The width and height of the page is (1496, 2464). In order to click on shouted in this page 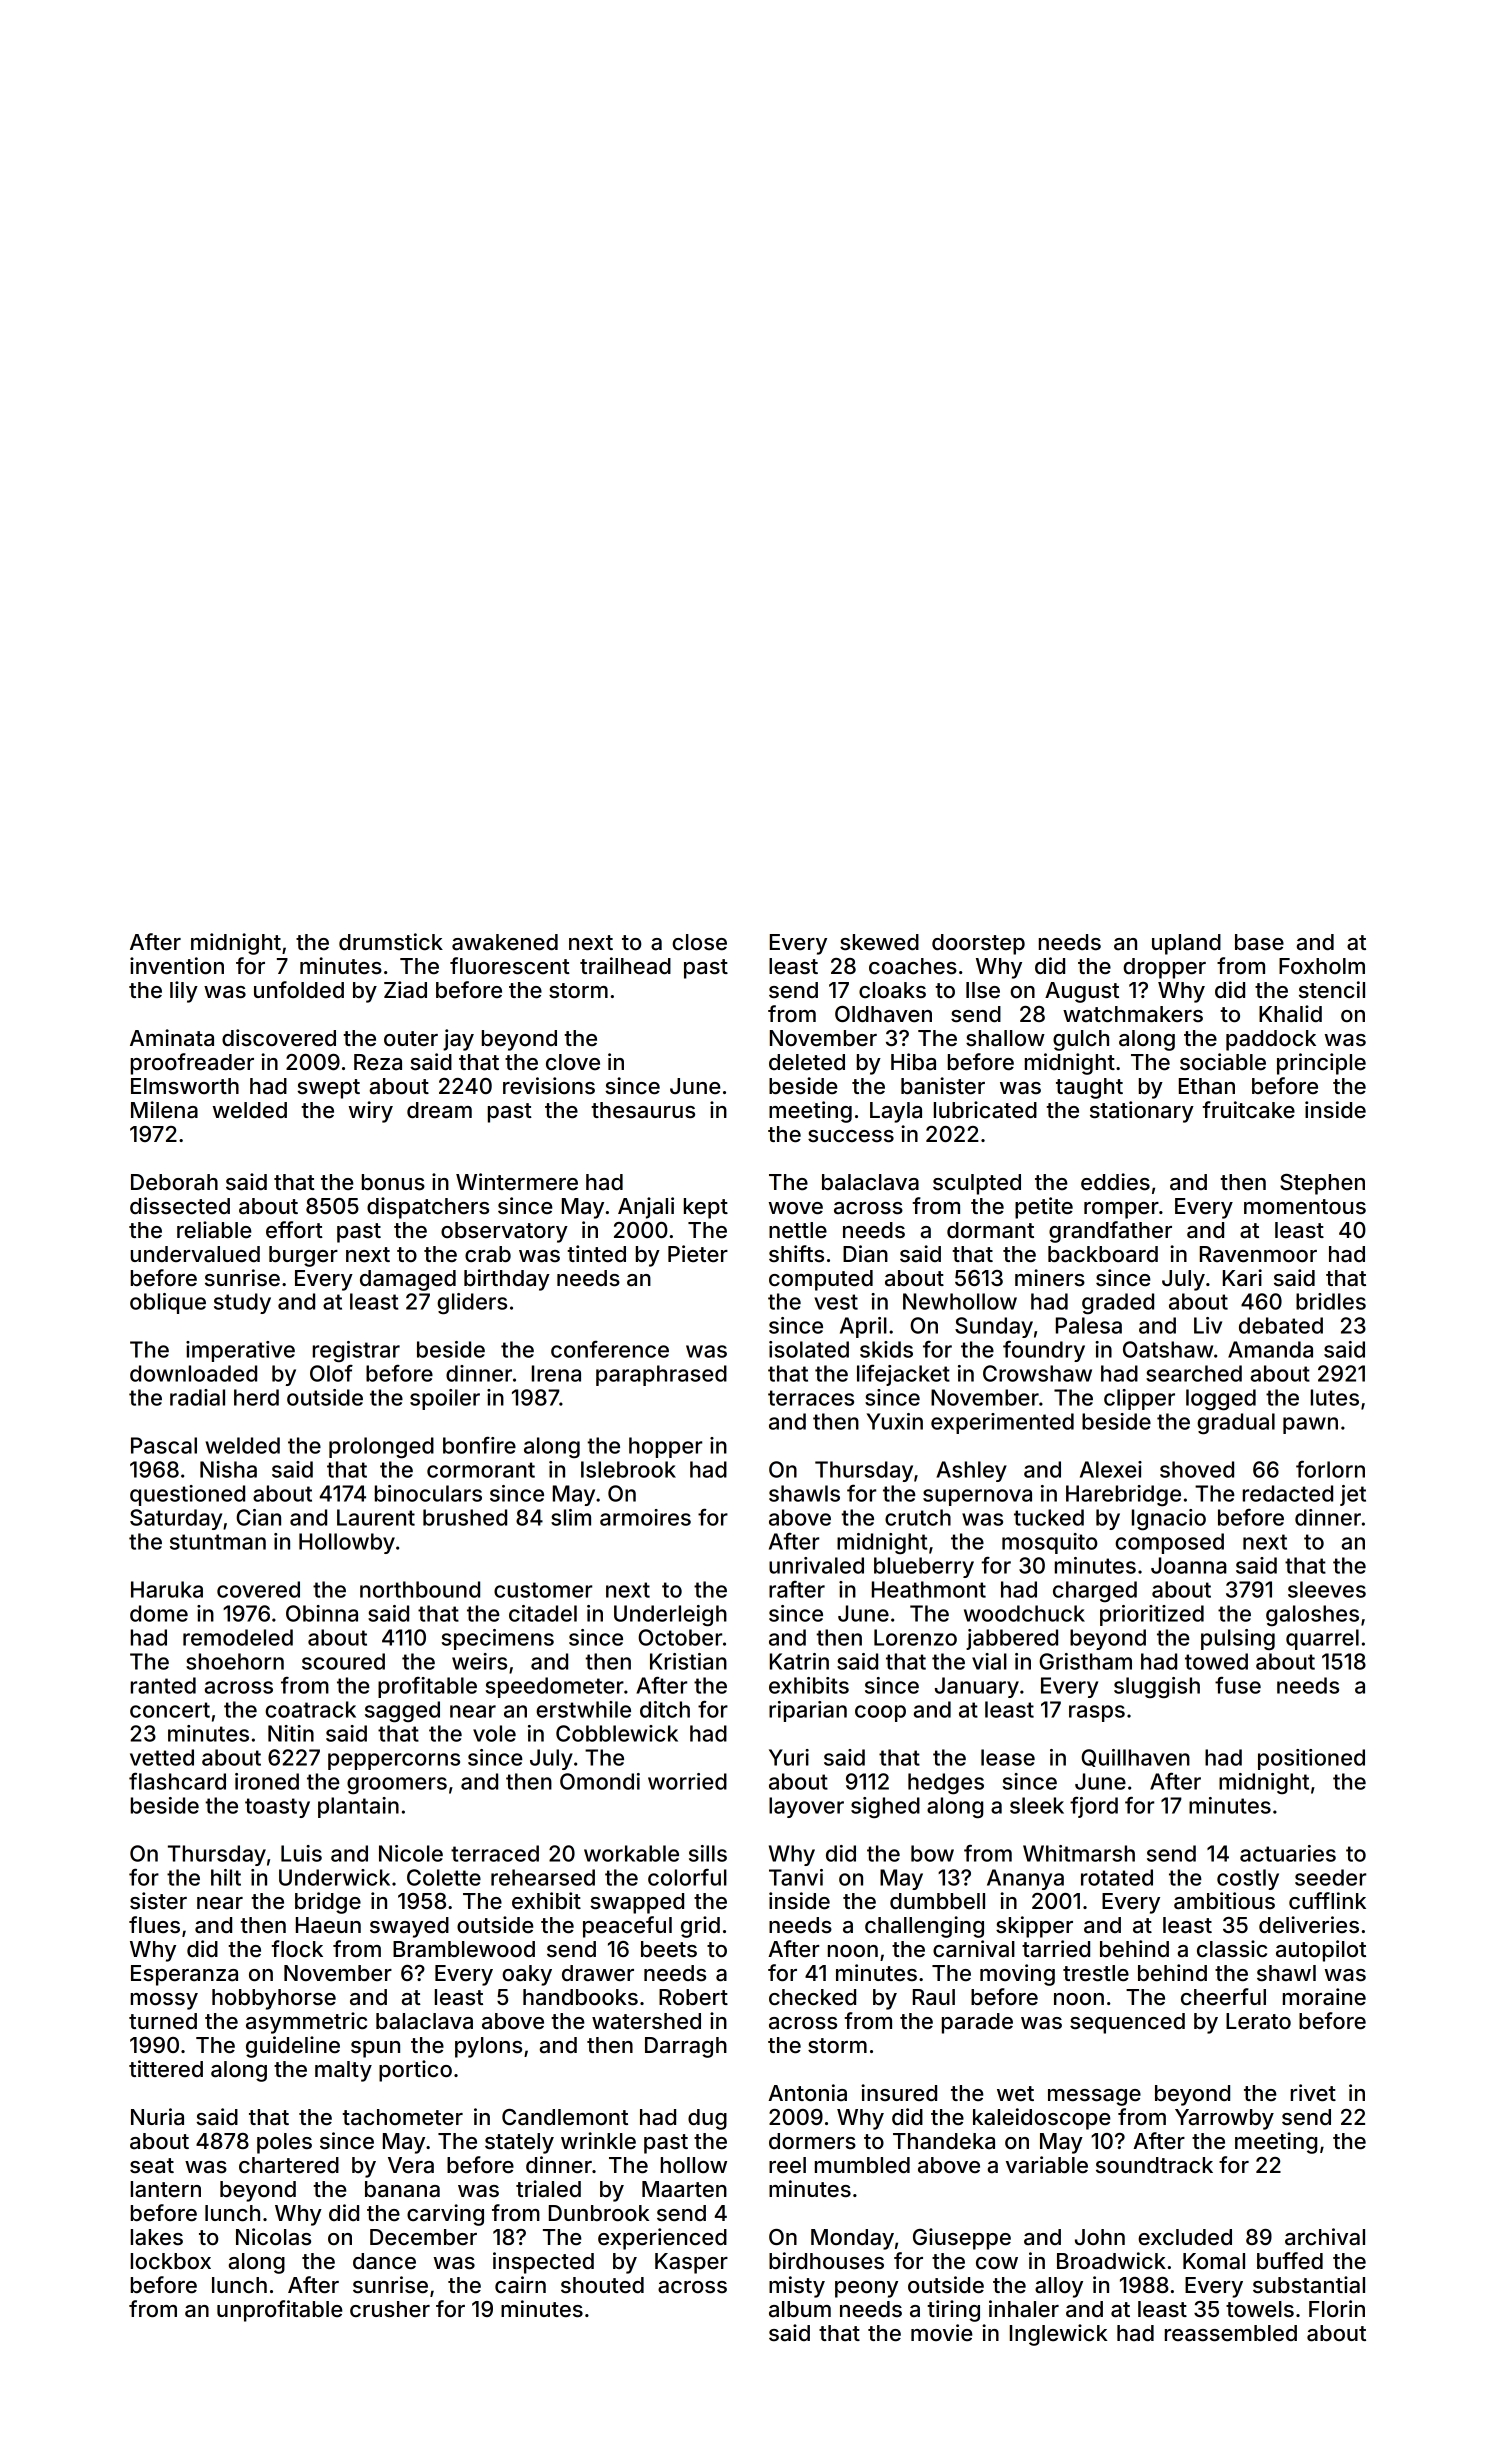, I will do `click(602, 2285)`.
